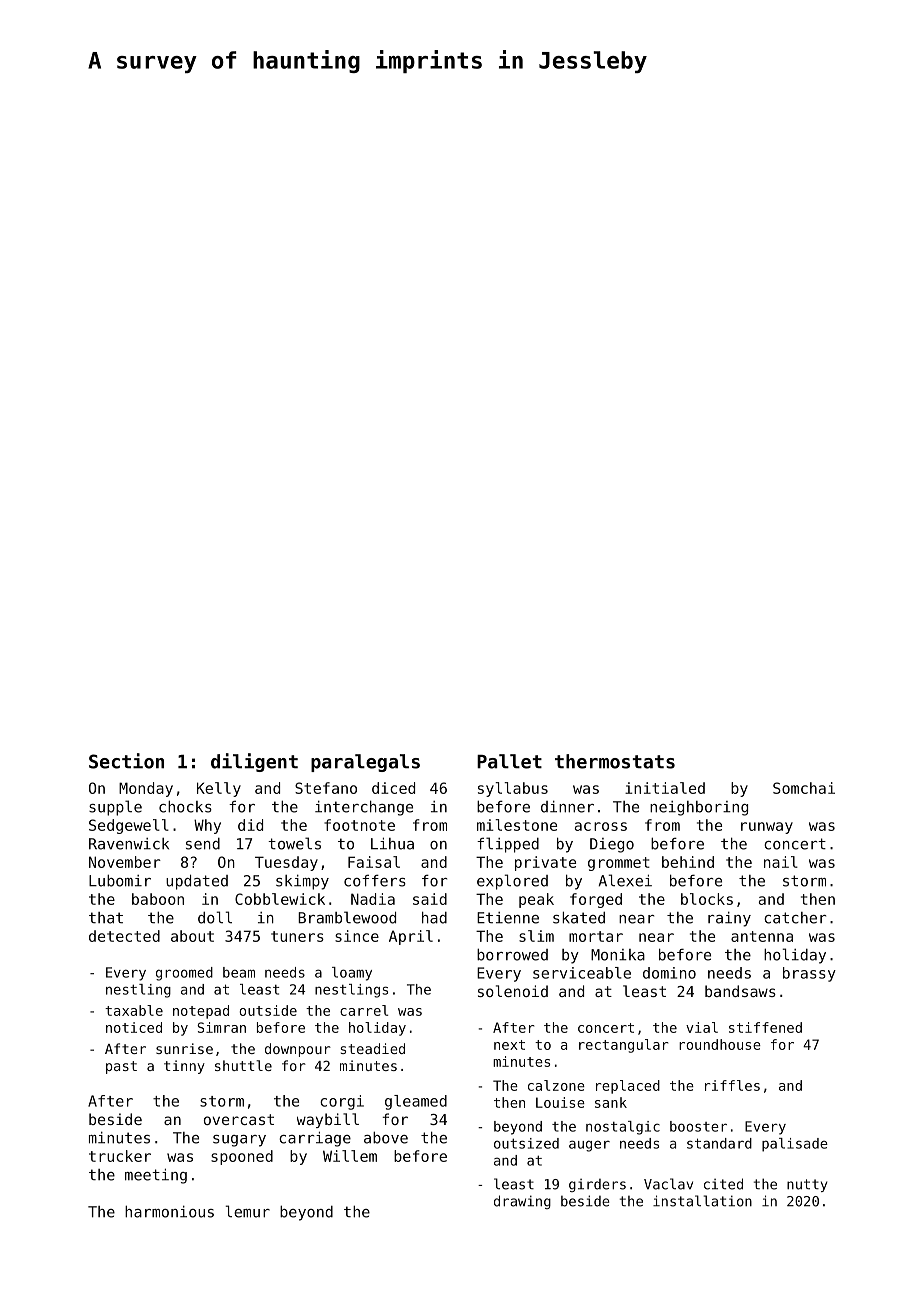 Image resolution: width=924 pixels, height=1308 pixels. I want to click on milestone, so click(517, 825).
